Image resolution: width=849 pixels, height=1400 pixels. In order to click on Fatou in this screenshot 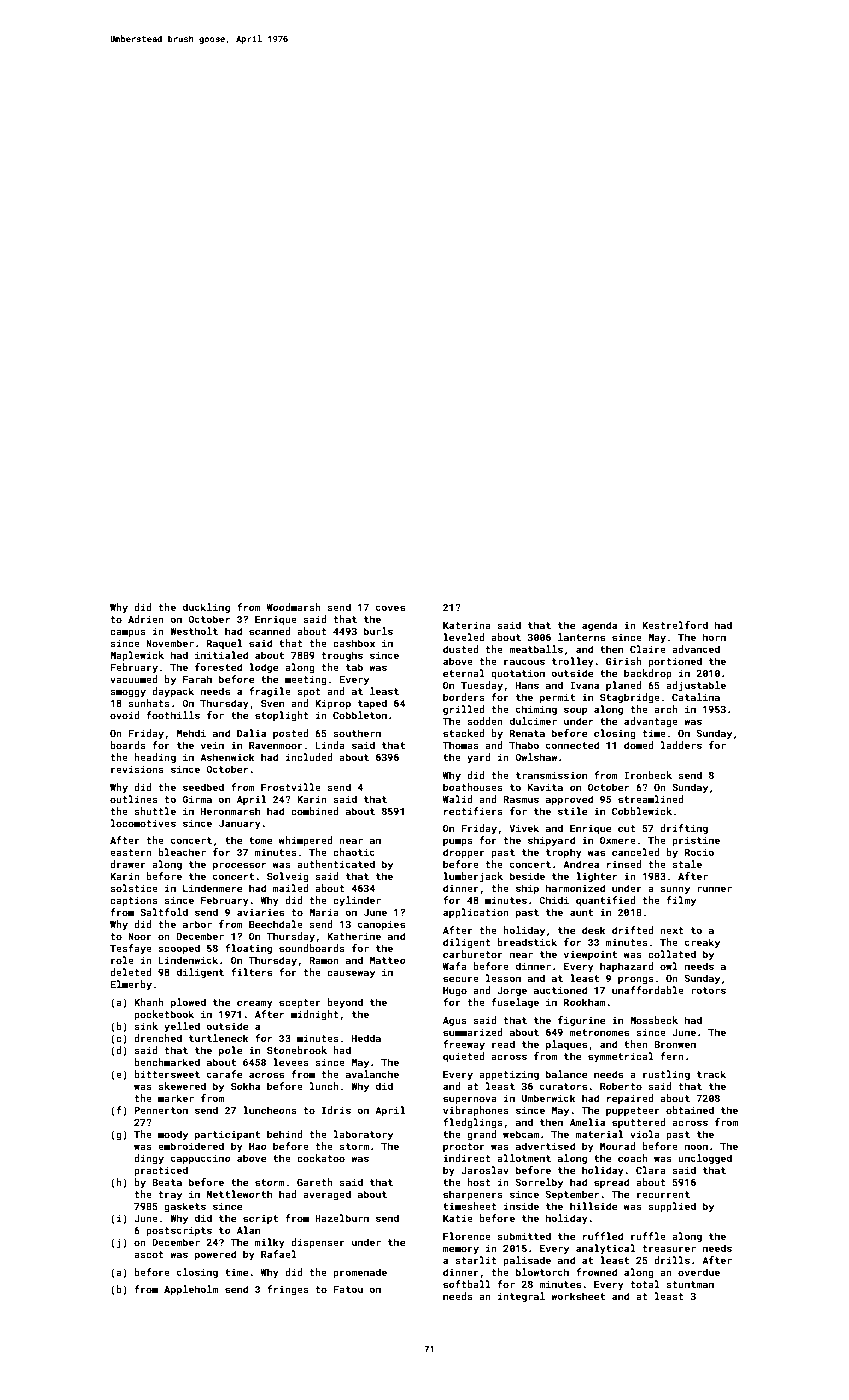, I will do `click(348, 1289)`.
